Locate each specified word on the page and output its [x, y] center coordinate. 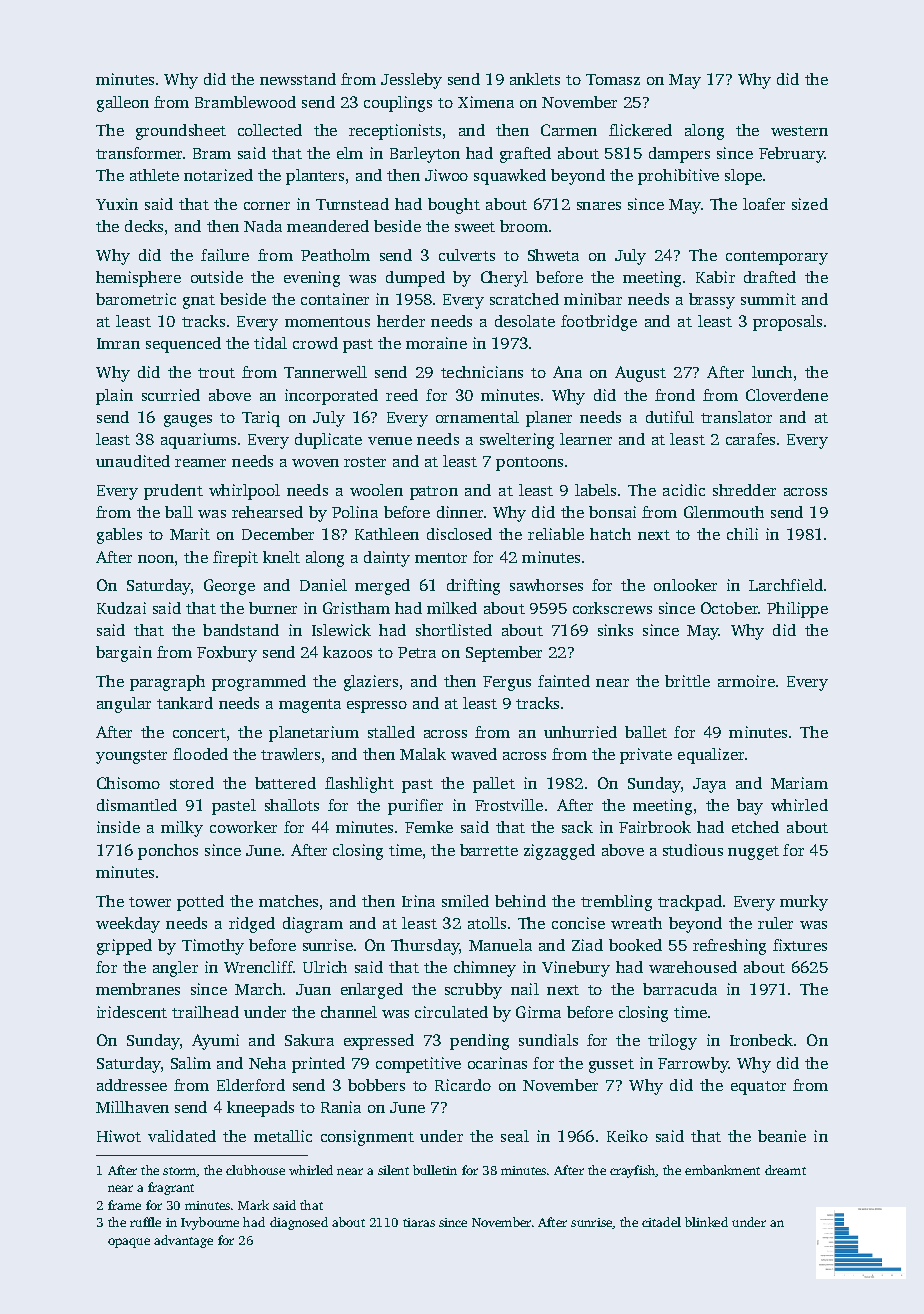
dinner [460, 512]
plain [114, 397]
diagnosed [299, 1223]
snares [599, 206]
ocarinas [497, 1063]
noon [156, 559]
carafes [750, 439]
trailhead [205, 1012]
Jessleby [411, 81]
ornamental [477, 417]
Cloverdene [787, 395]
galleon [123, 104]
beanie [782, 1136]
